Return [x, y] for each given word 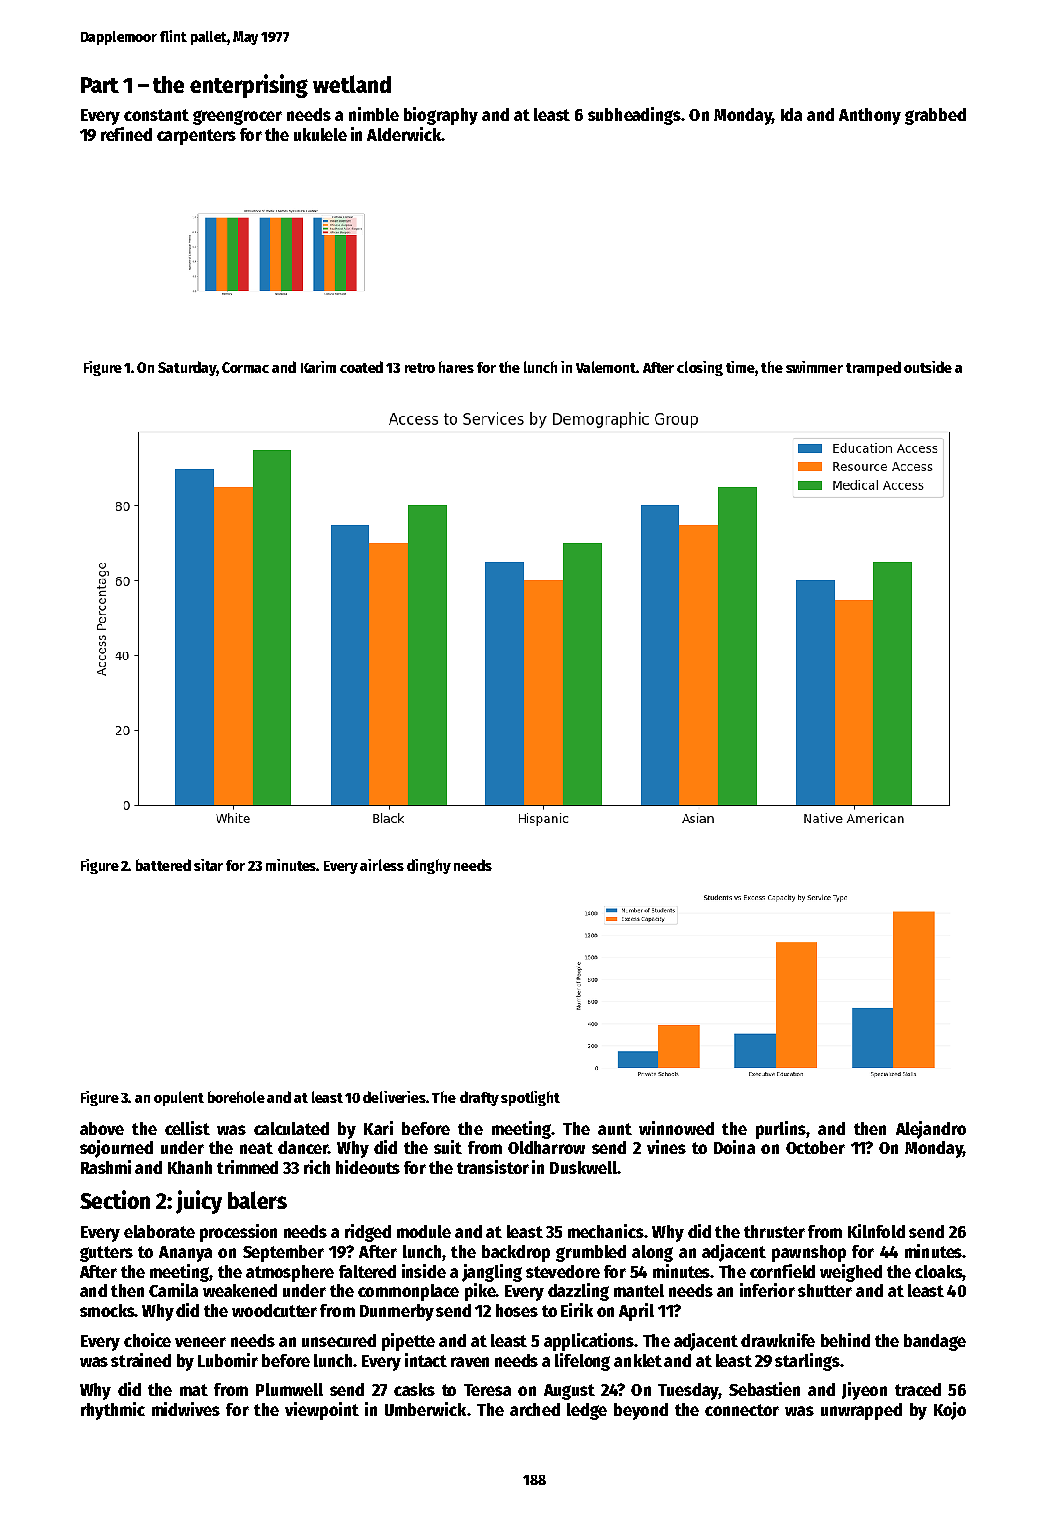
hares [456, 367]
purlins [781, 1130]
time [740, 367]
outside [928, 367]
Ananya [185, 1254]
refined [126, 134]
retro [420, 368]
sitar [208, 865]
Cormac [245, 367]
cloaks [938, 1271]
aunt [615, 1129]
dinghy [429, 866]
